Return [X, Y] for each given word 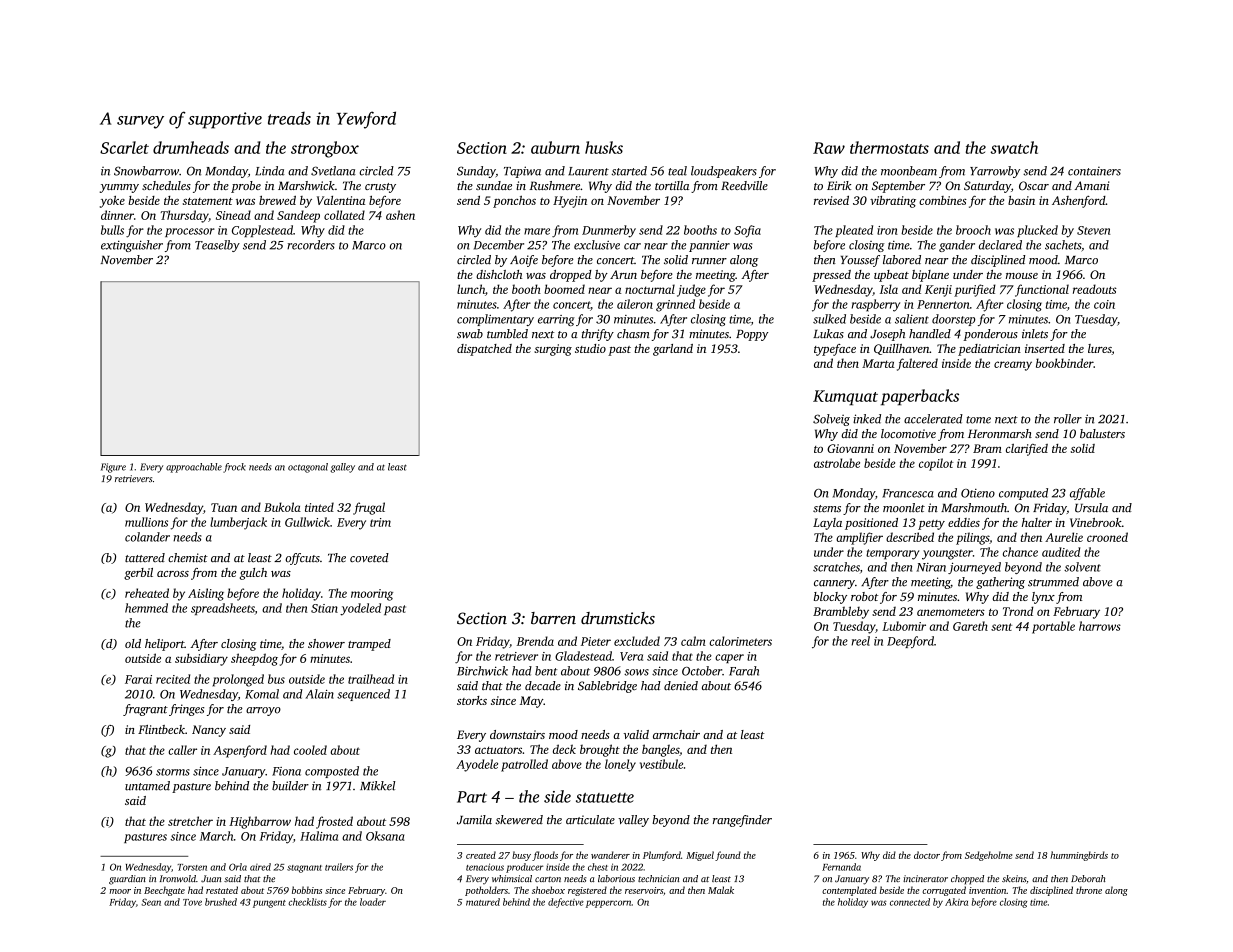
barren [553, 618]
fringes [186, 710]
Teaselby [217, 246]
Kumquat [845, 398]
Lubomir [904, 626]
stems [827, 509]
